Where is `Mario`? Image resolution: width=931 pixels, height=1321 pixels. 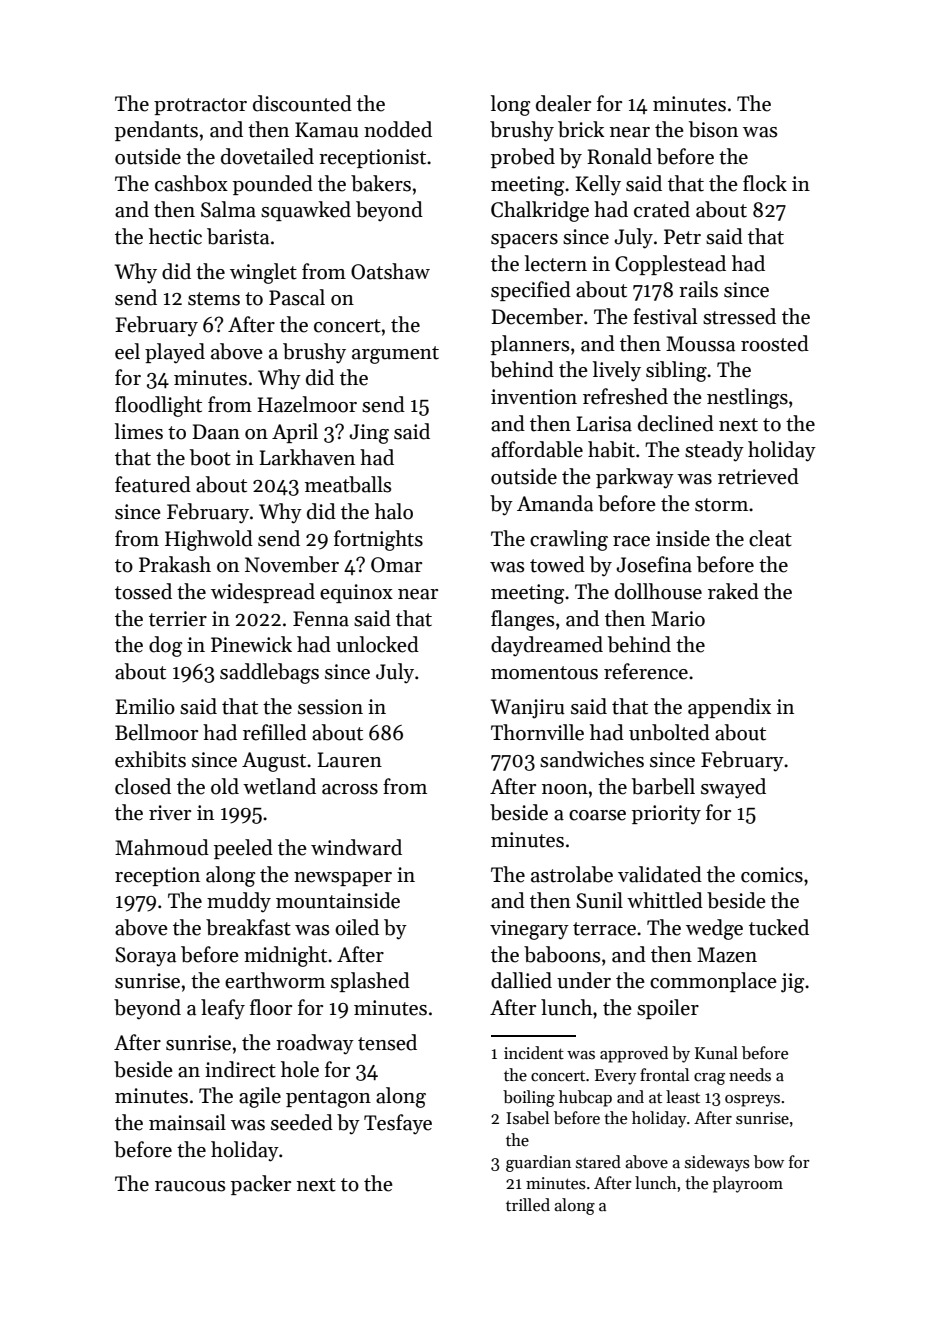 Mario is located at coordinates (678, 619).
